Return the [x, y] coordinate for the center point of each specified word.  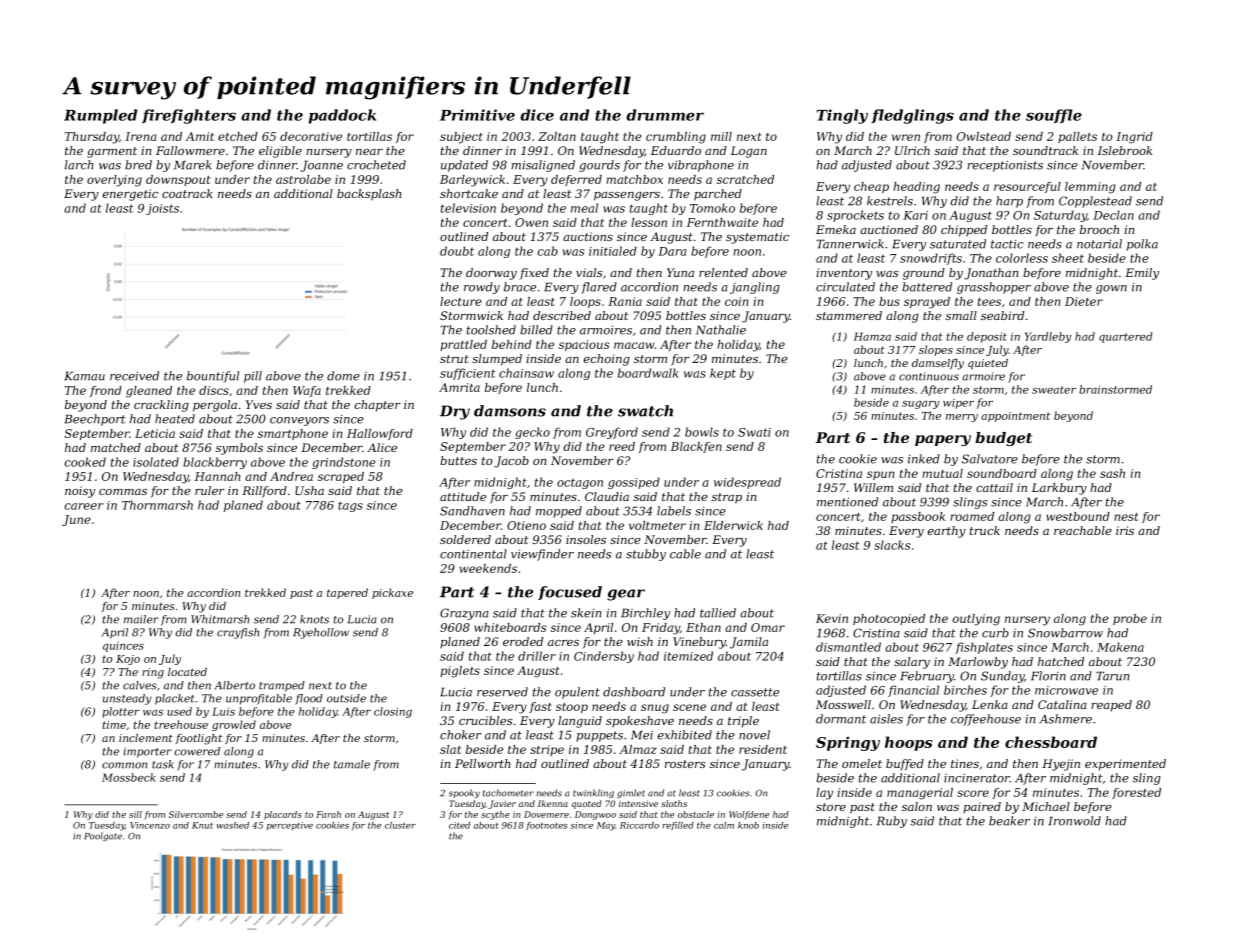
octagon [580, 484]
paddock [342, 116]
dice [537, 115]
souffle [1054, 116]
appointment [1015, 417]
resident [763, 749]
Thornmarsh [157, 505]
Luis [223, 711]
